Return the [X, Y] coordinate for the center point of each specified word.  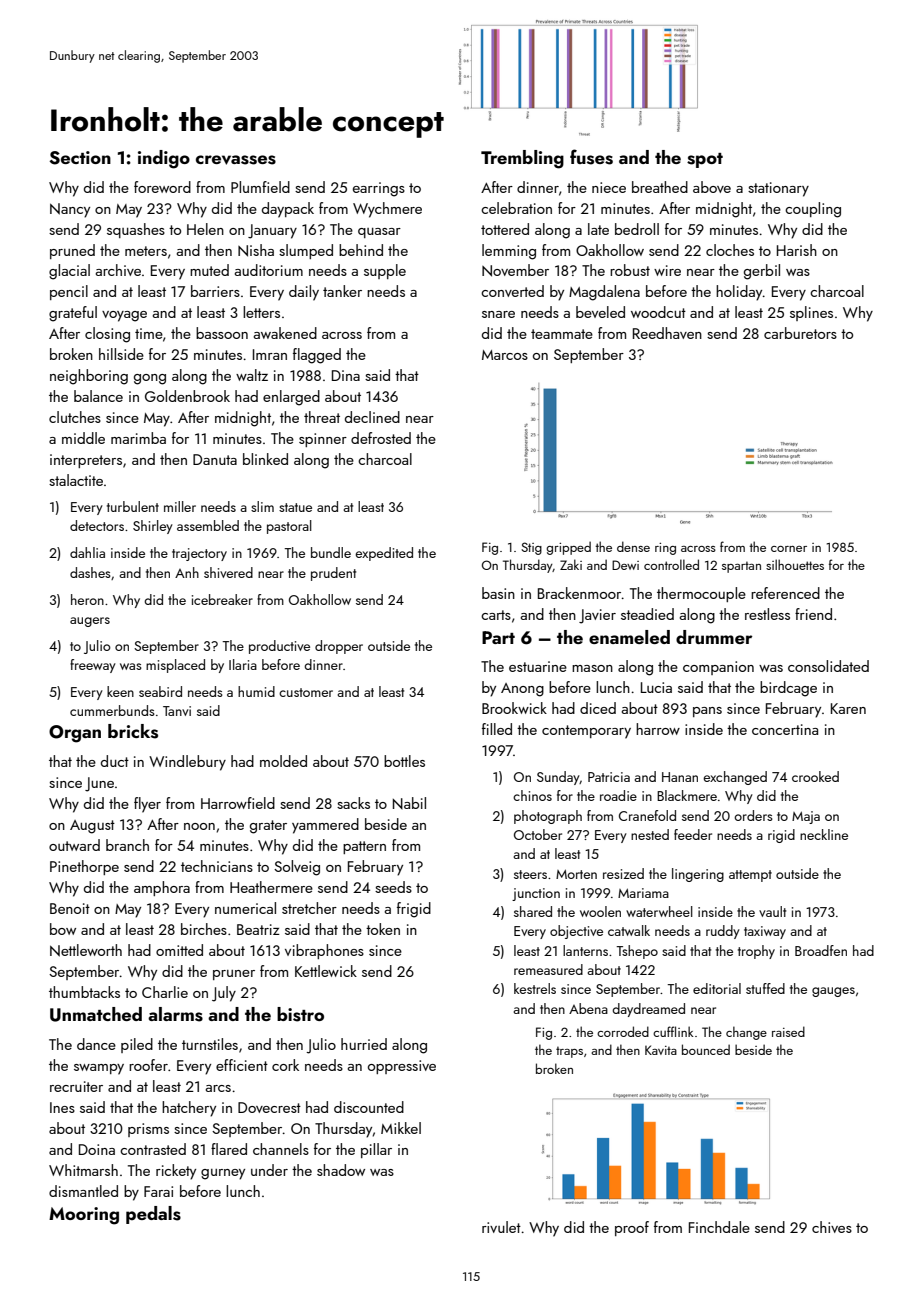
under [269, 1170]
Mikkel [401, 1128]
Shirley [153, 527]
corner [789, 549]
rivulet [501, 1227]
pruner [234, 975]
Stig [531, 548]
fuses [591, 157]
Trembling [522, 159]
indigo [164, 159]
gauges [833, 992]
